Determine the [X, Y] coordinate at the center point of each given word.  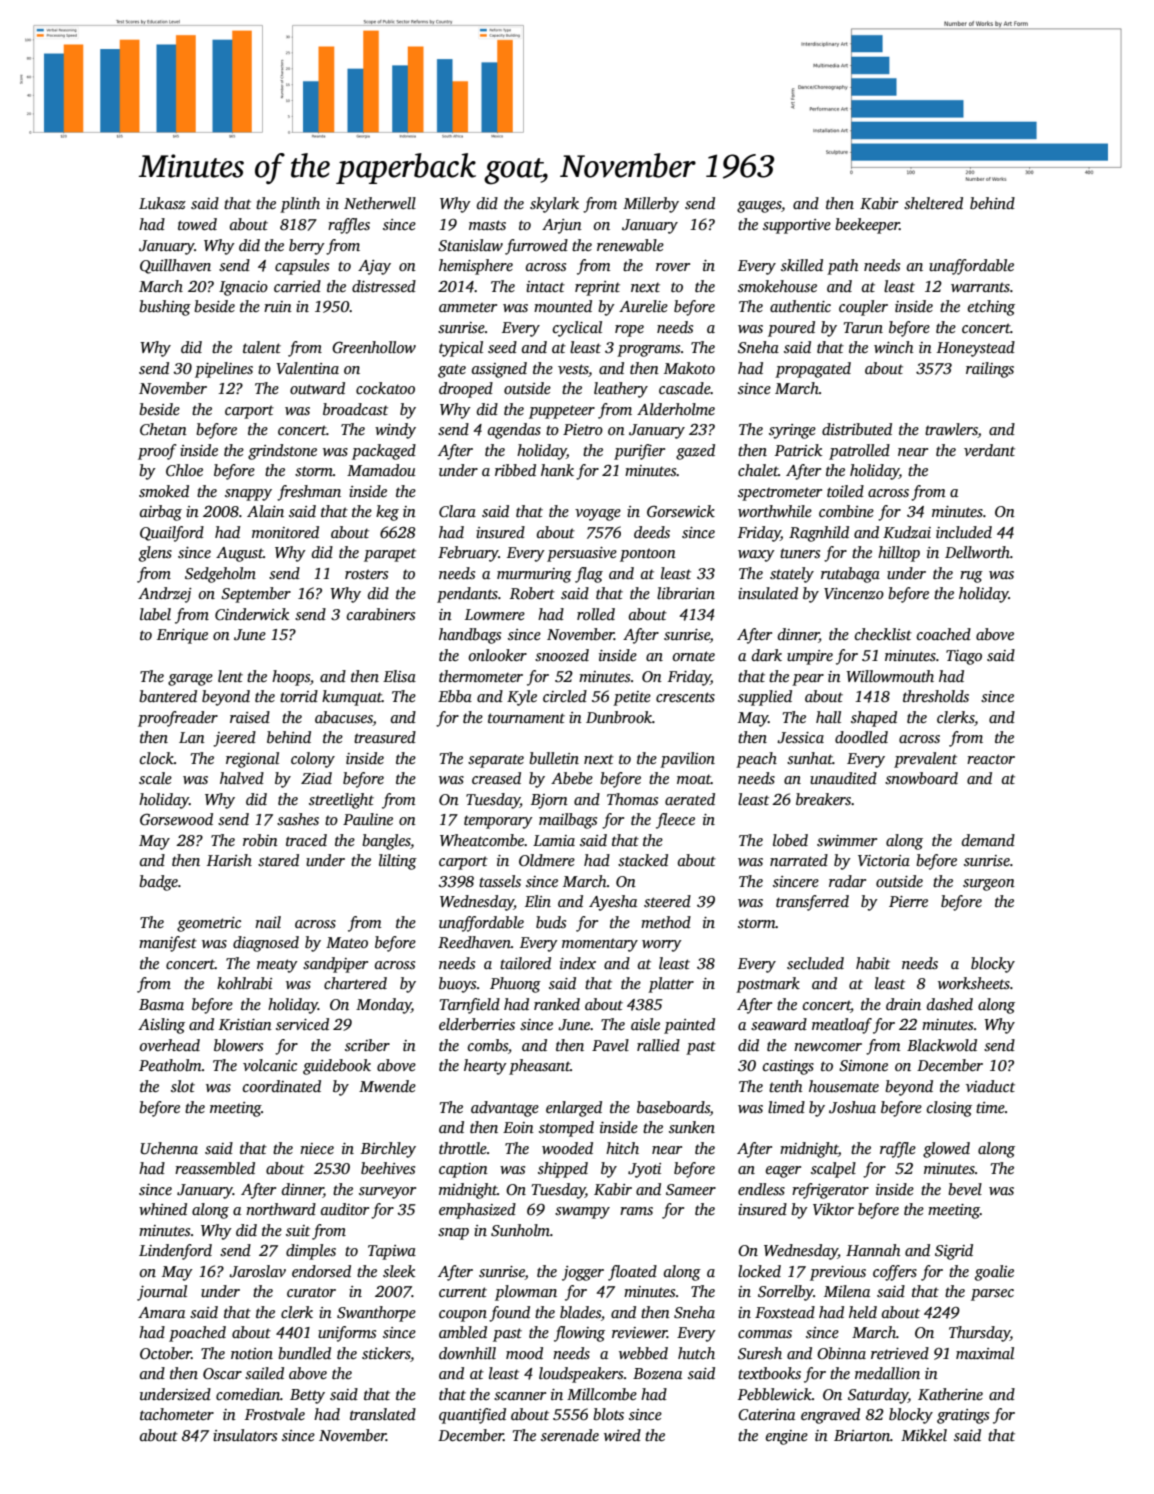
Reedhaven [474, 942]
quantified [472, 1416]
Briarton [862, 1435]
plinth [300, 205]
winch [893, 347]
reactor [991, 759]
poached [197, 1334]
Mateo [347, 942]
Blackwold [942, 1045]
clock [157, 758]
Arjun [562, 226]
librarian [686, 593]
